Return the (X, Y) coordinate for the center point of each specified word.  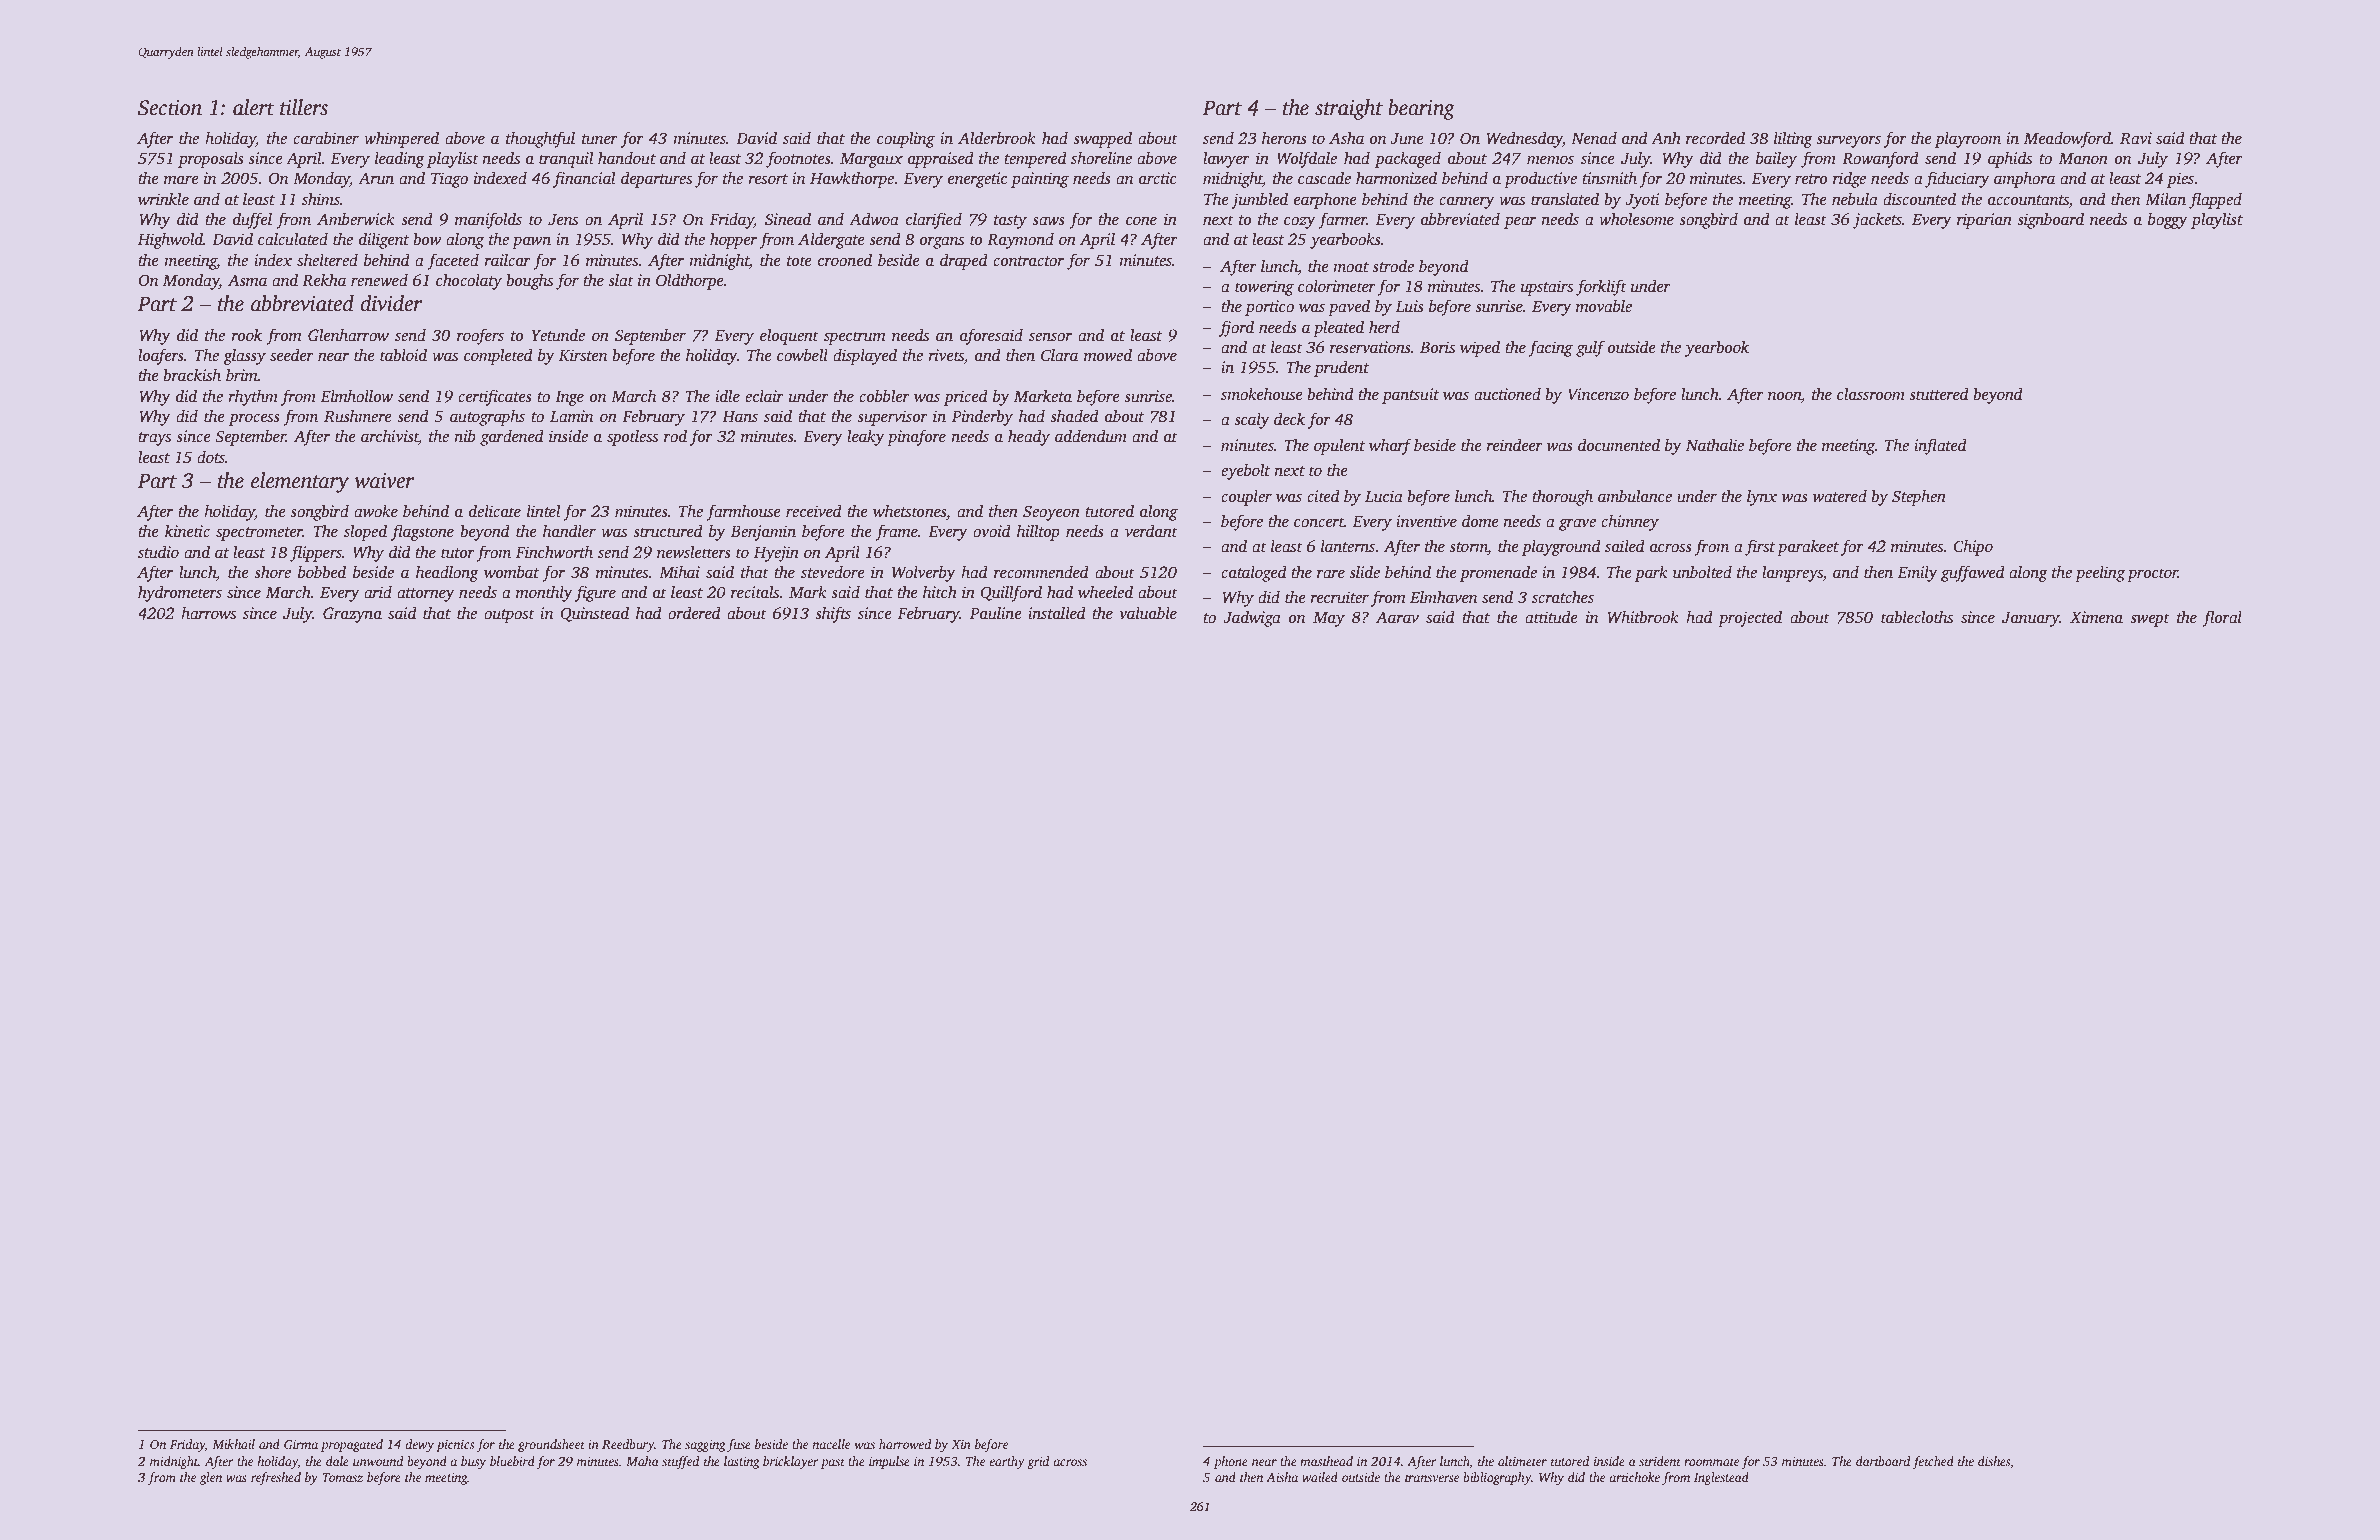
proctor (2152, 575)
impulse (889, 1462)
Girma (301, 1444)
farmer (1342, 220)
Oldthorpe (690, 282)
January (2030, 619)
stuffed (681, 1462)
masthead (1326, 1461)
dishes (1994, 1461)
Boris (1437, 347)
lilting (1793, 140)
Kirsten (583, 355)
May (1329, 619)
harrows (208, 613)
